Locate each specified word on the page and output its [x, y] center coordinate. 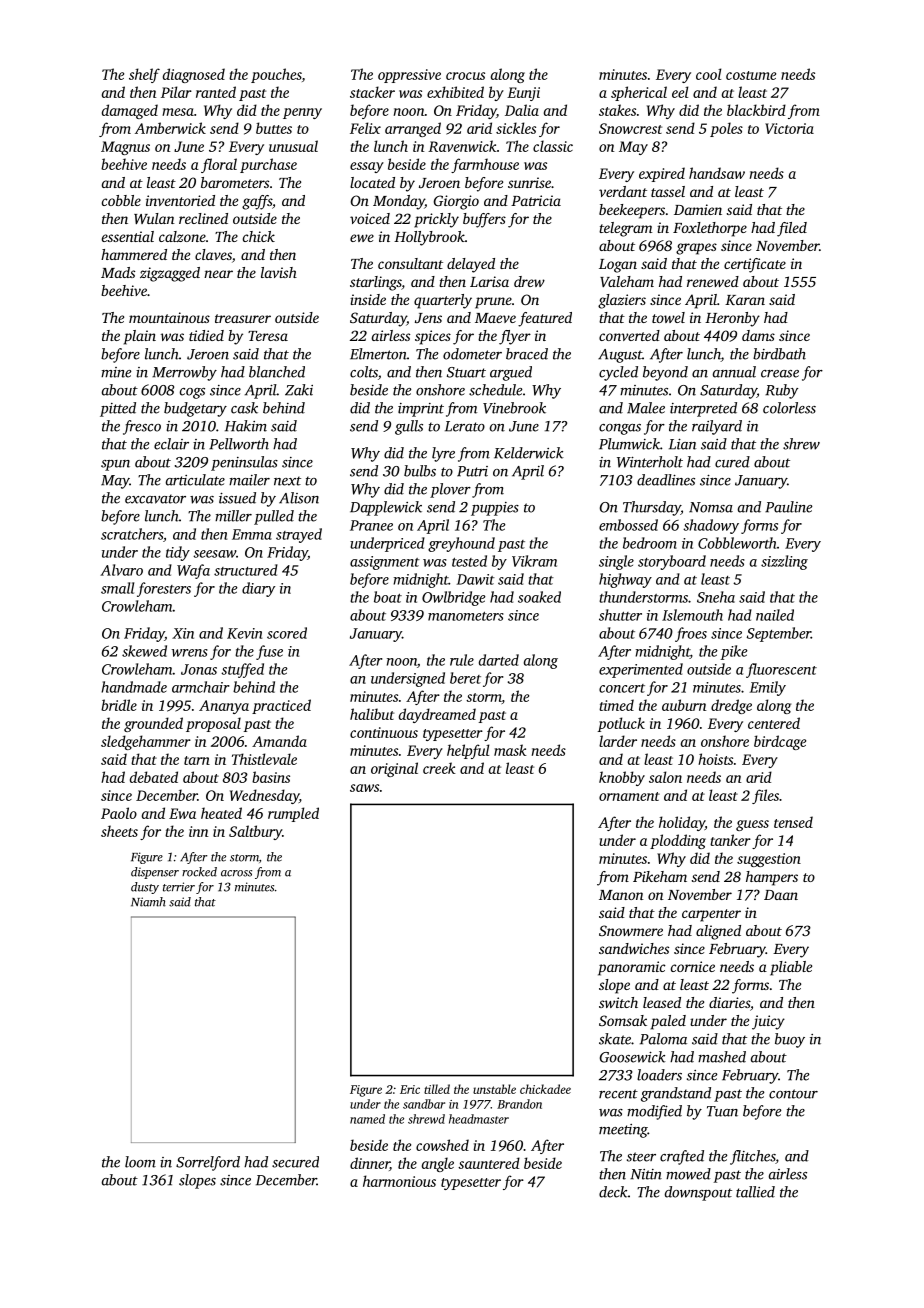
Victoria [789, 128]
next [287, 481]
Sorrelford [208, 1163]
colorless [789, 408]
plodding [678, 841]
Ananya [224, 707]
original [394, 769]
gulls [409, 427]
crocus [465, 76]
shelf [144, 75]
